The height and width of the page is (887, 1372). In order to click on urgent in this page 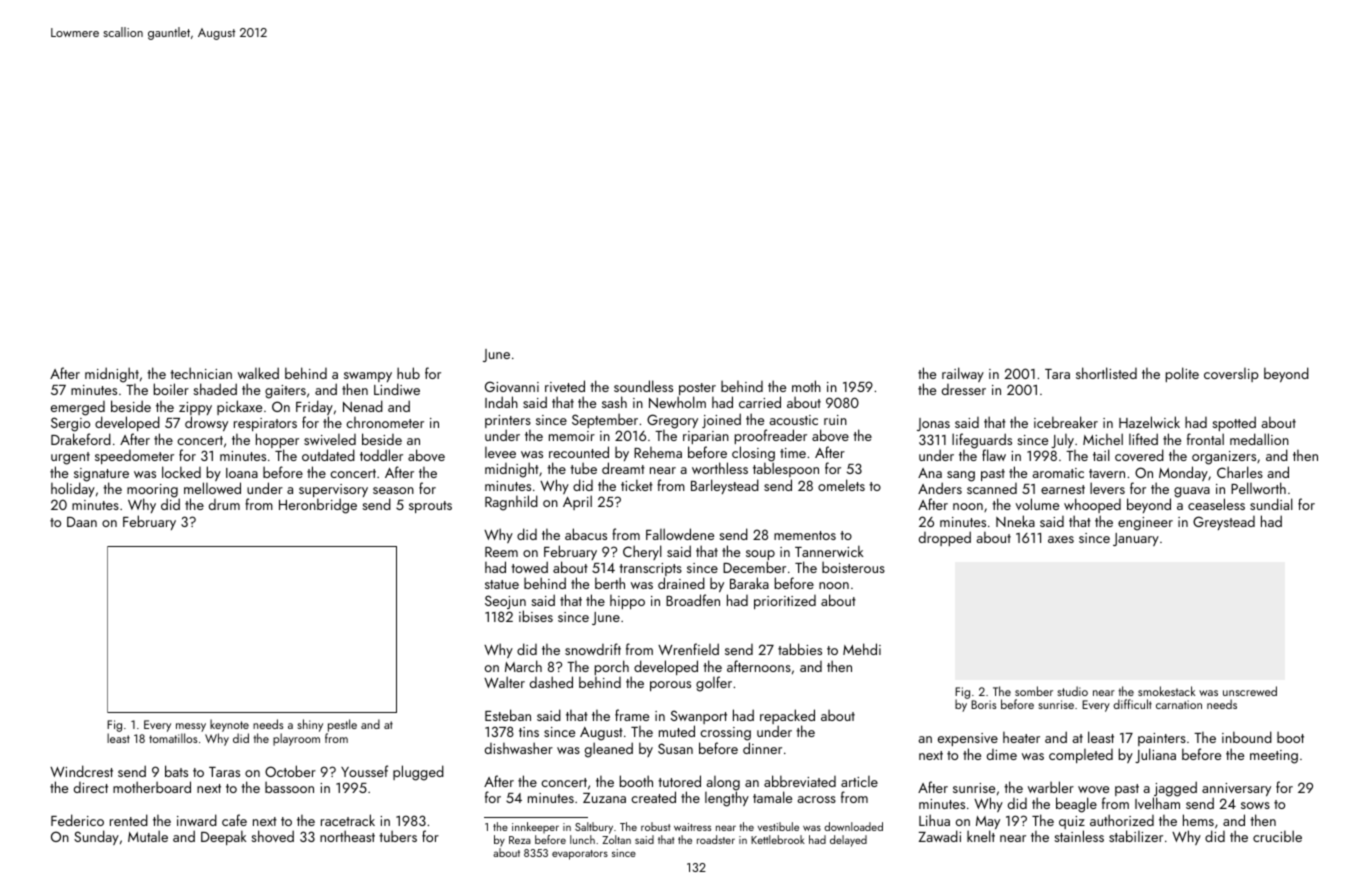, I will do `click(70, 458)`.
